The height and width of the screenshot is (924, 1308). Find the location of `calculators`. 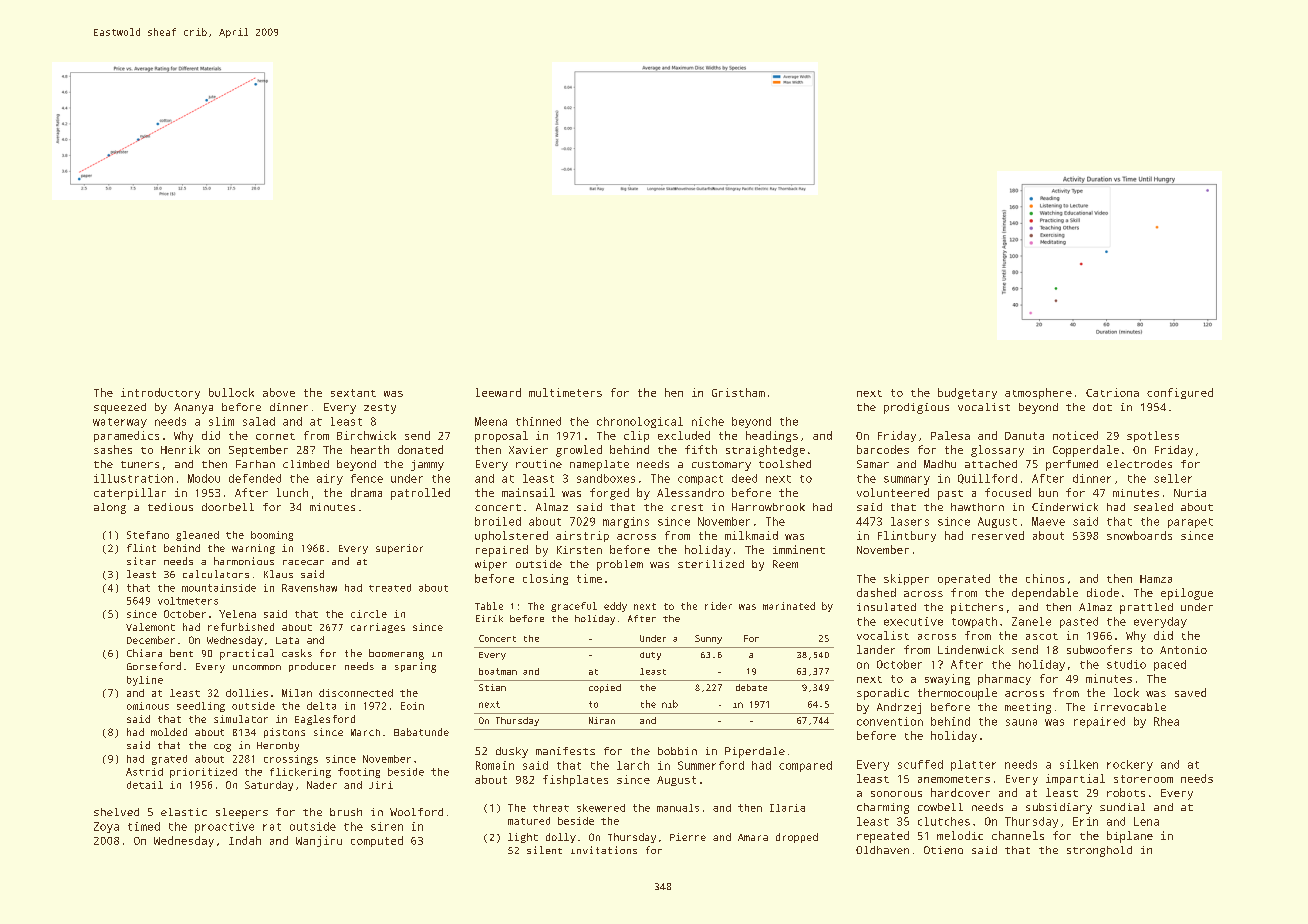

calculators is located at coordinates (216, 574).
